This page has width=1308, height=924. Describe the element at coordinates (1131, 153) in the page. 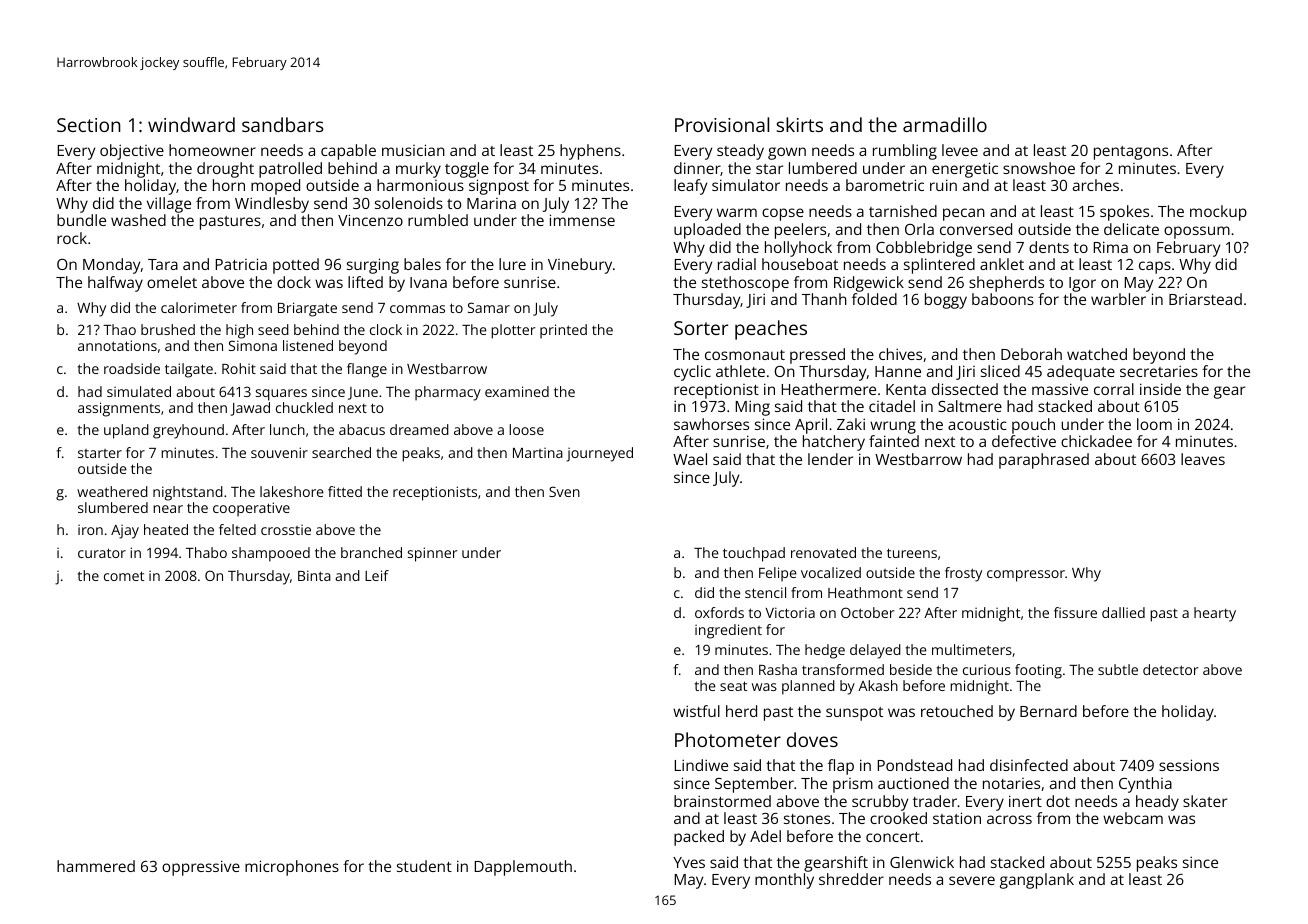

I see `pentagons` at that location.
